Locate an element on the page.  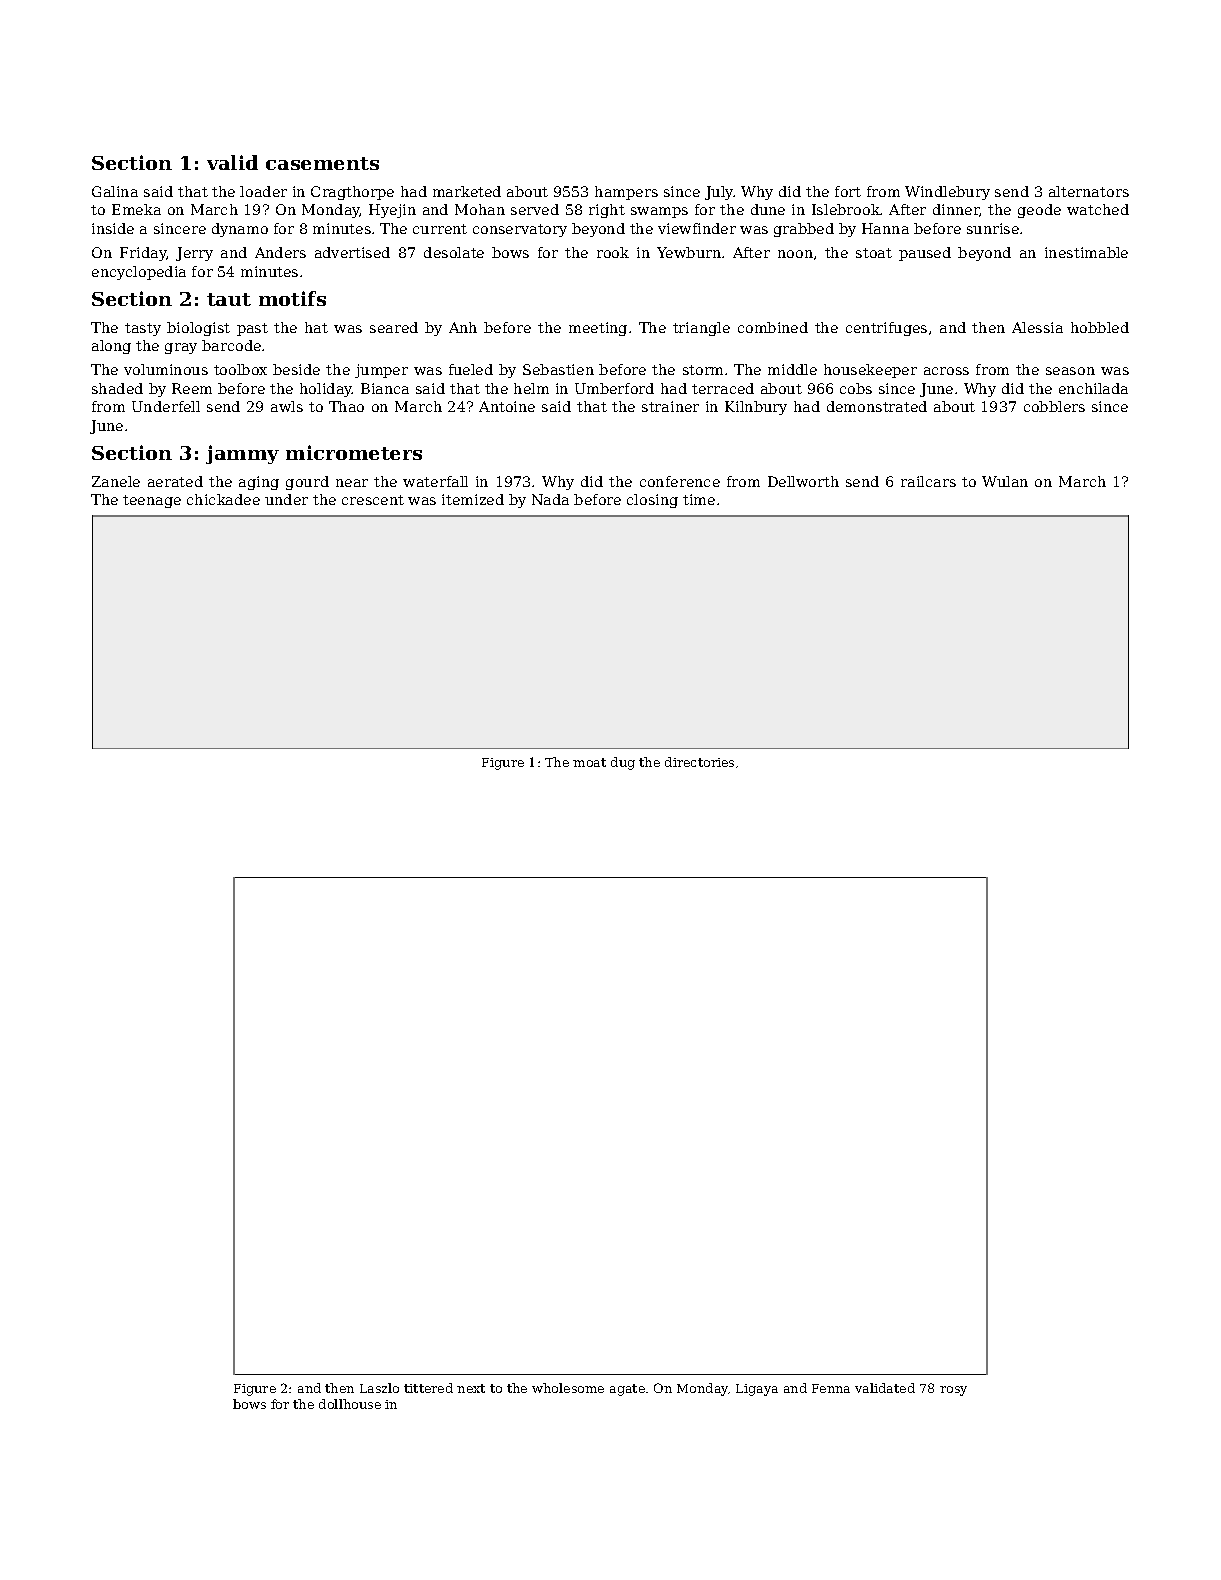
crescent is located at coordinates (373, 500).
